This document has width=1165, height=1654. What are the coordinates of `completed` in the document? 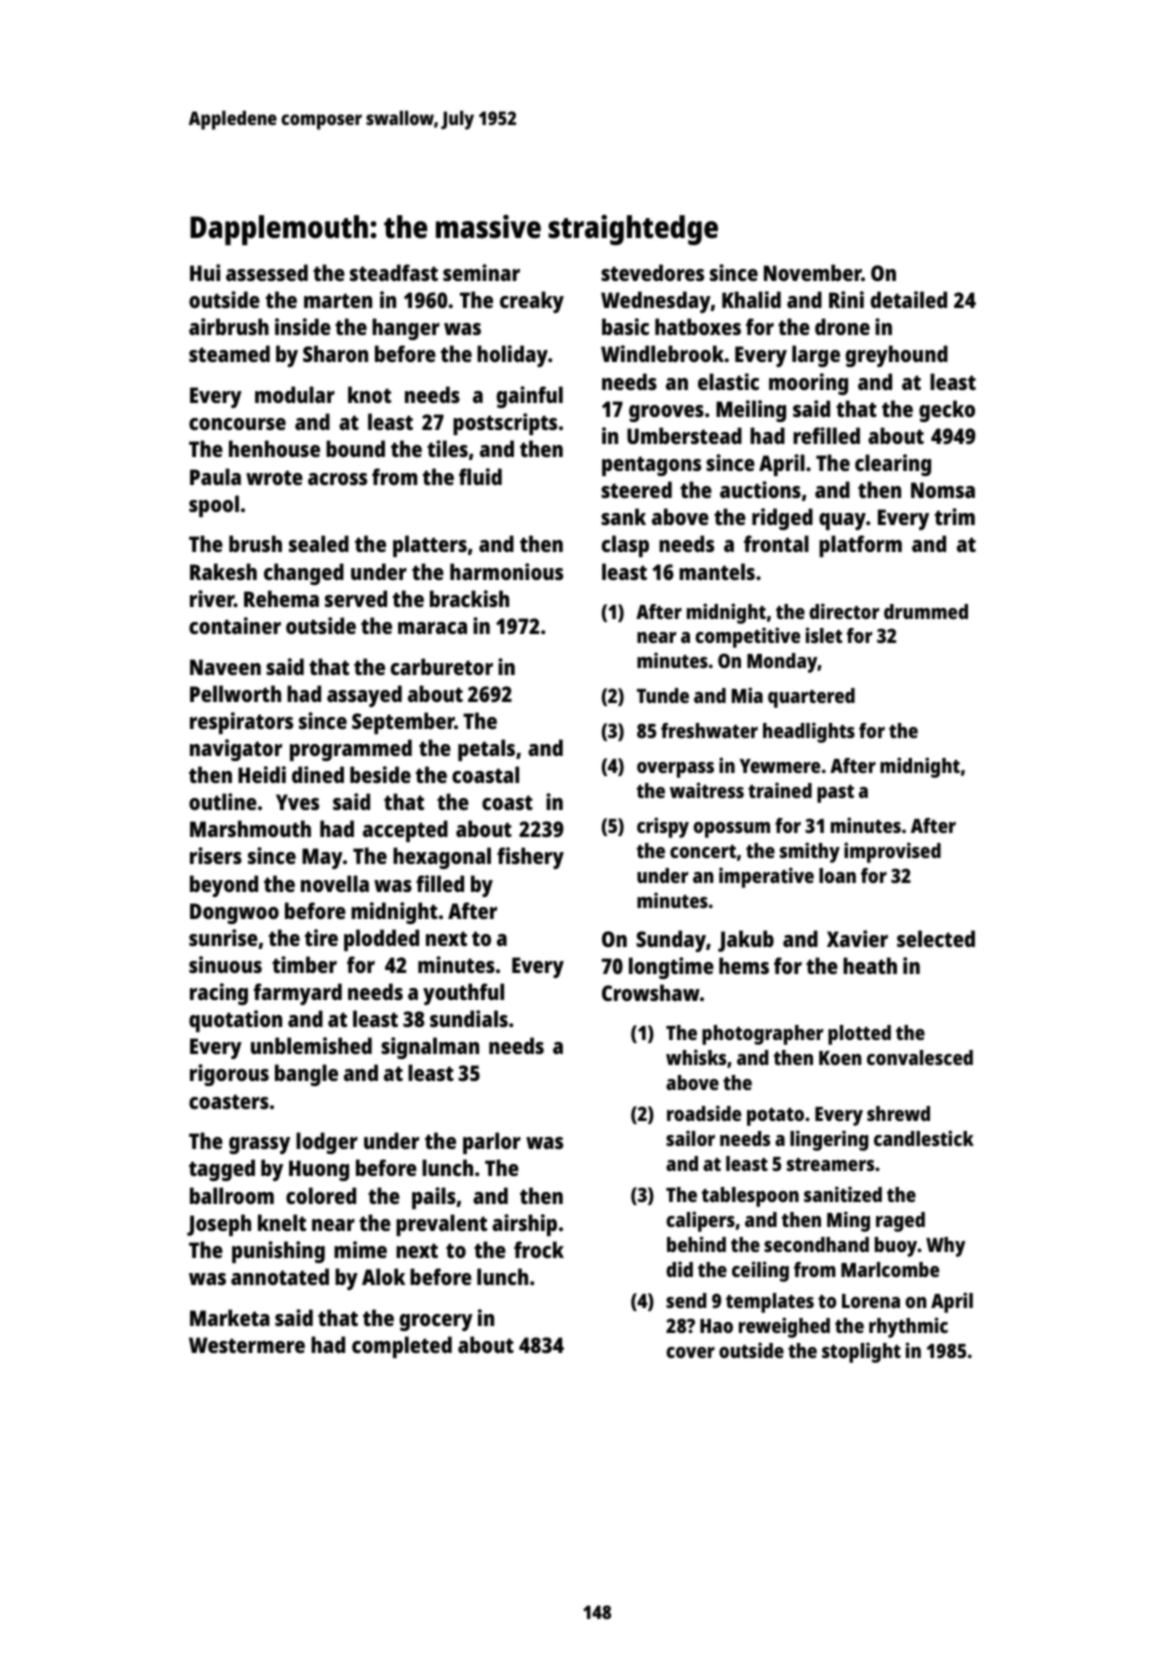 It's located at (402, 1347).
